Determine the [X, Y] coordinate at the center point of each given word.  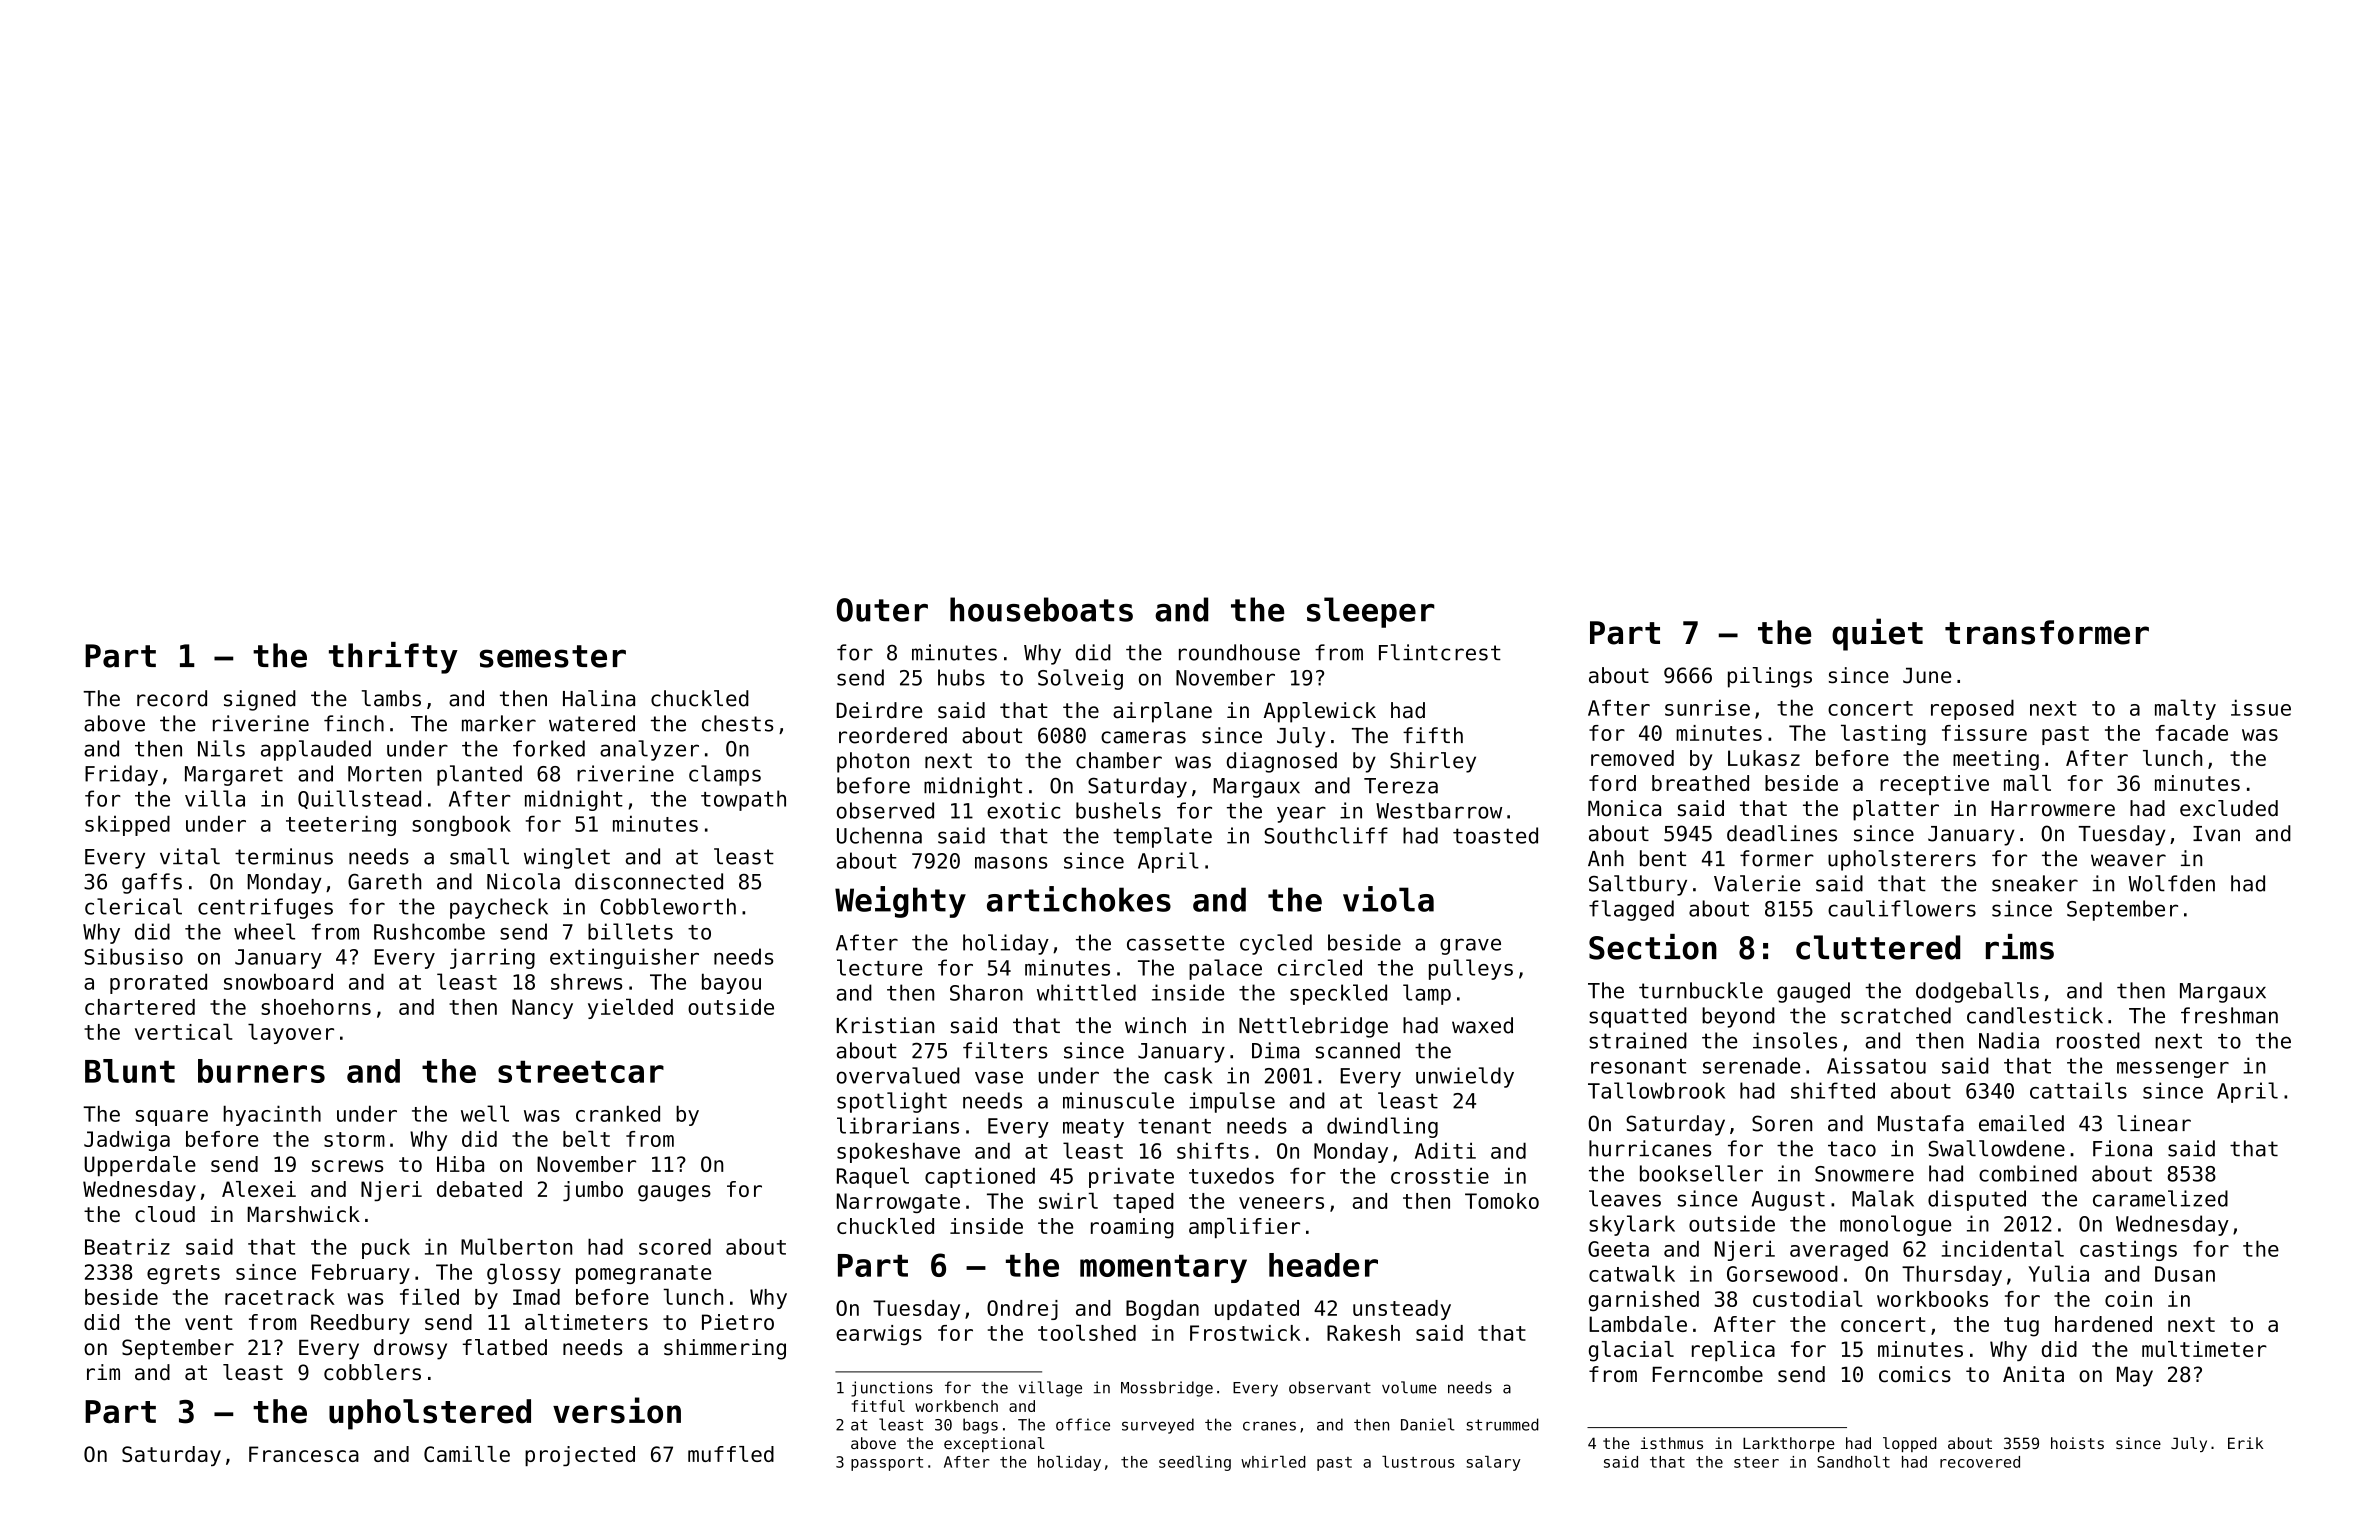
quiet [1877, 634]
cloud [165, 1214]
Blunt [130, 1071]
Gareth [384, 881]
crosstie [1440, 1175]
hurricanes [1650, 1148]
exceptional [994, 1444]
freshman [2229, 1015]
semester [553, 656]
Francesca [304, 1454]
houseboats [1041, 609]
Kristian [885, 1025]
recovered [1980, 1462]
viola [1388, 899]
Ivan [2216, 834]
